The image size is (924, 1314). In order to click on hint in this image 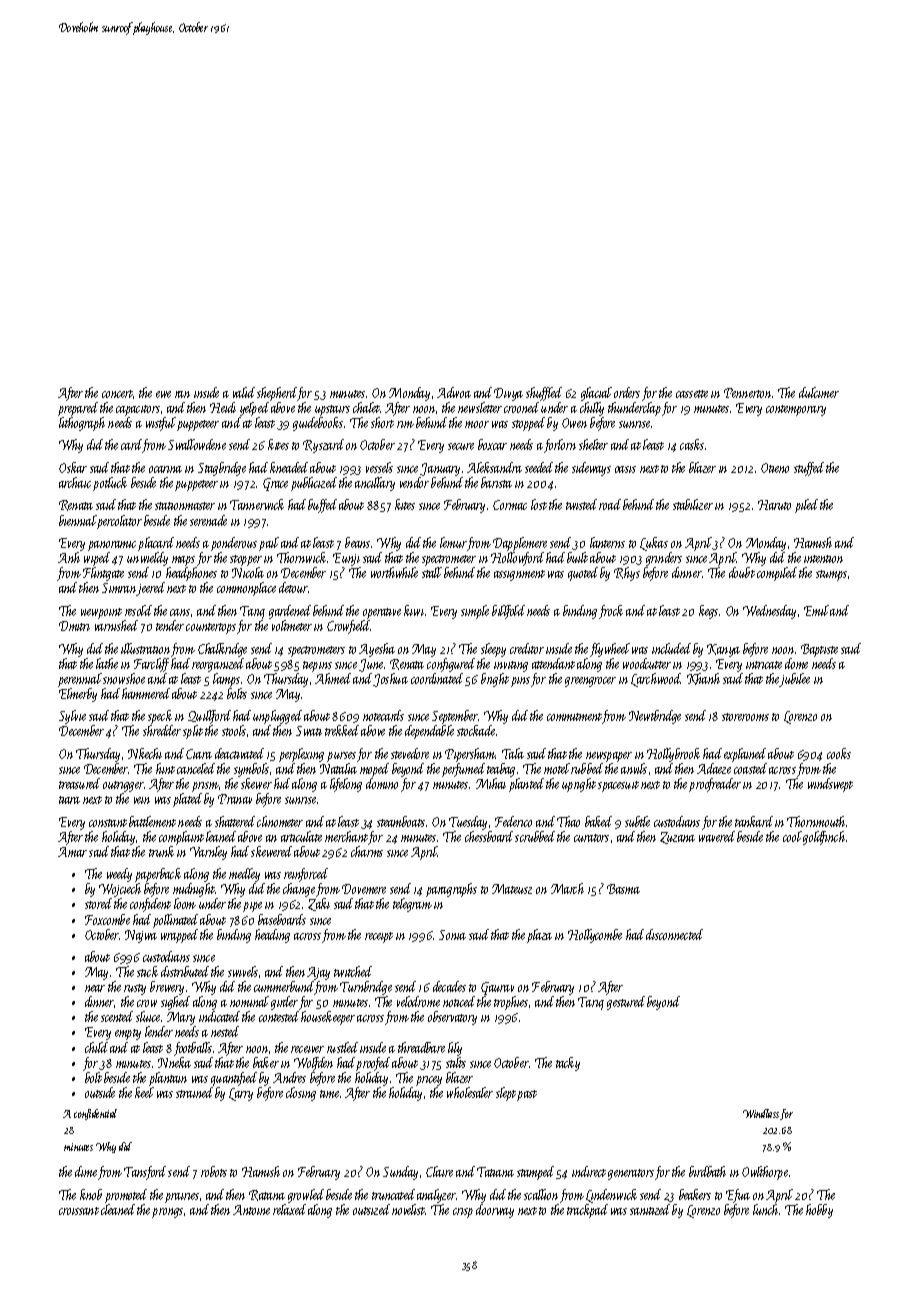, I will do `click(165, 768)`.
